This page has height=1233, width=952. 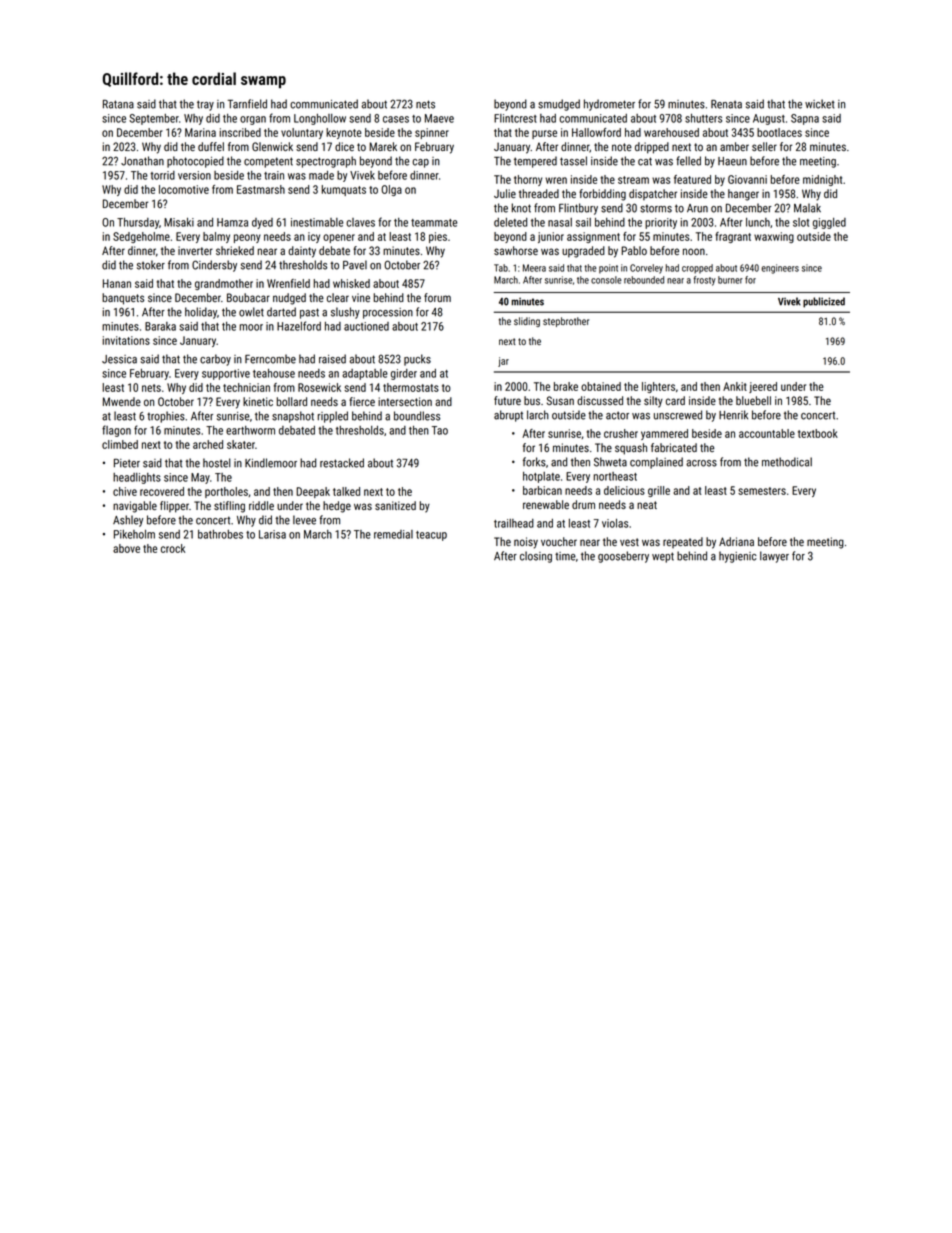 I want to click on textbook, so click(x=818, y=433).
